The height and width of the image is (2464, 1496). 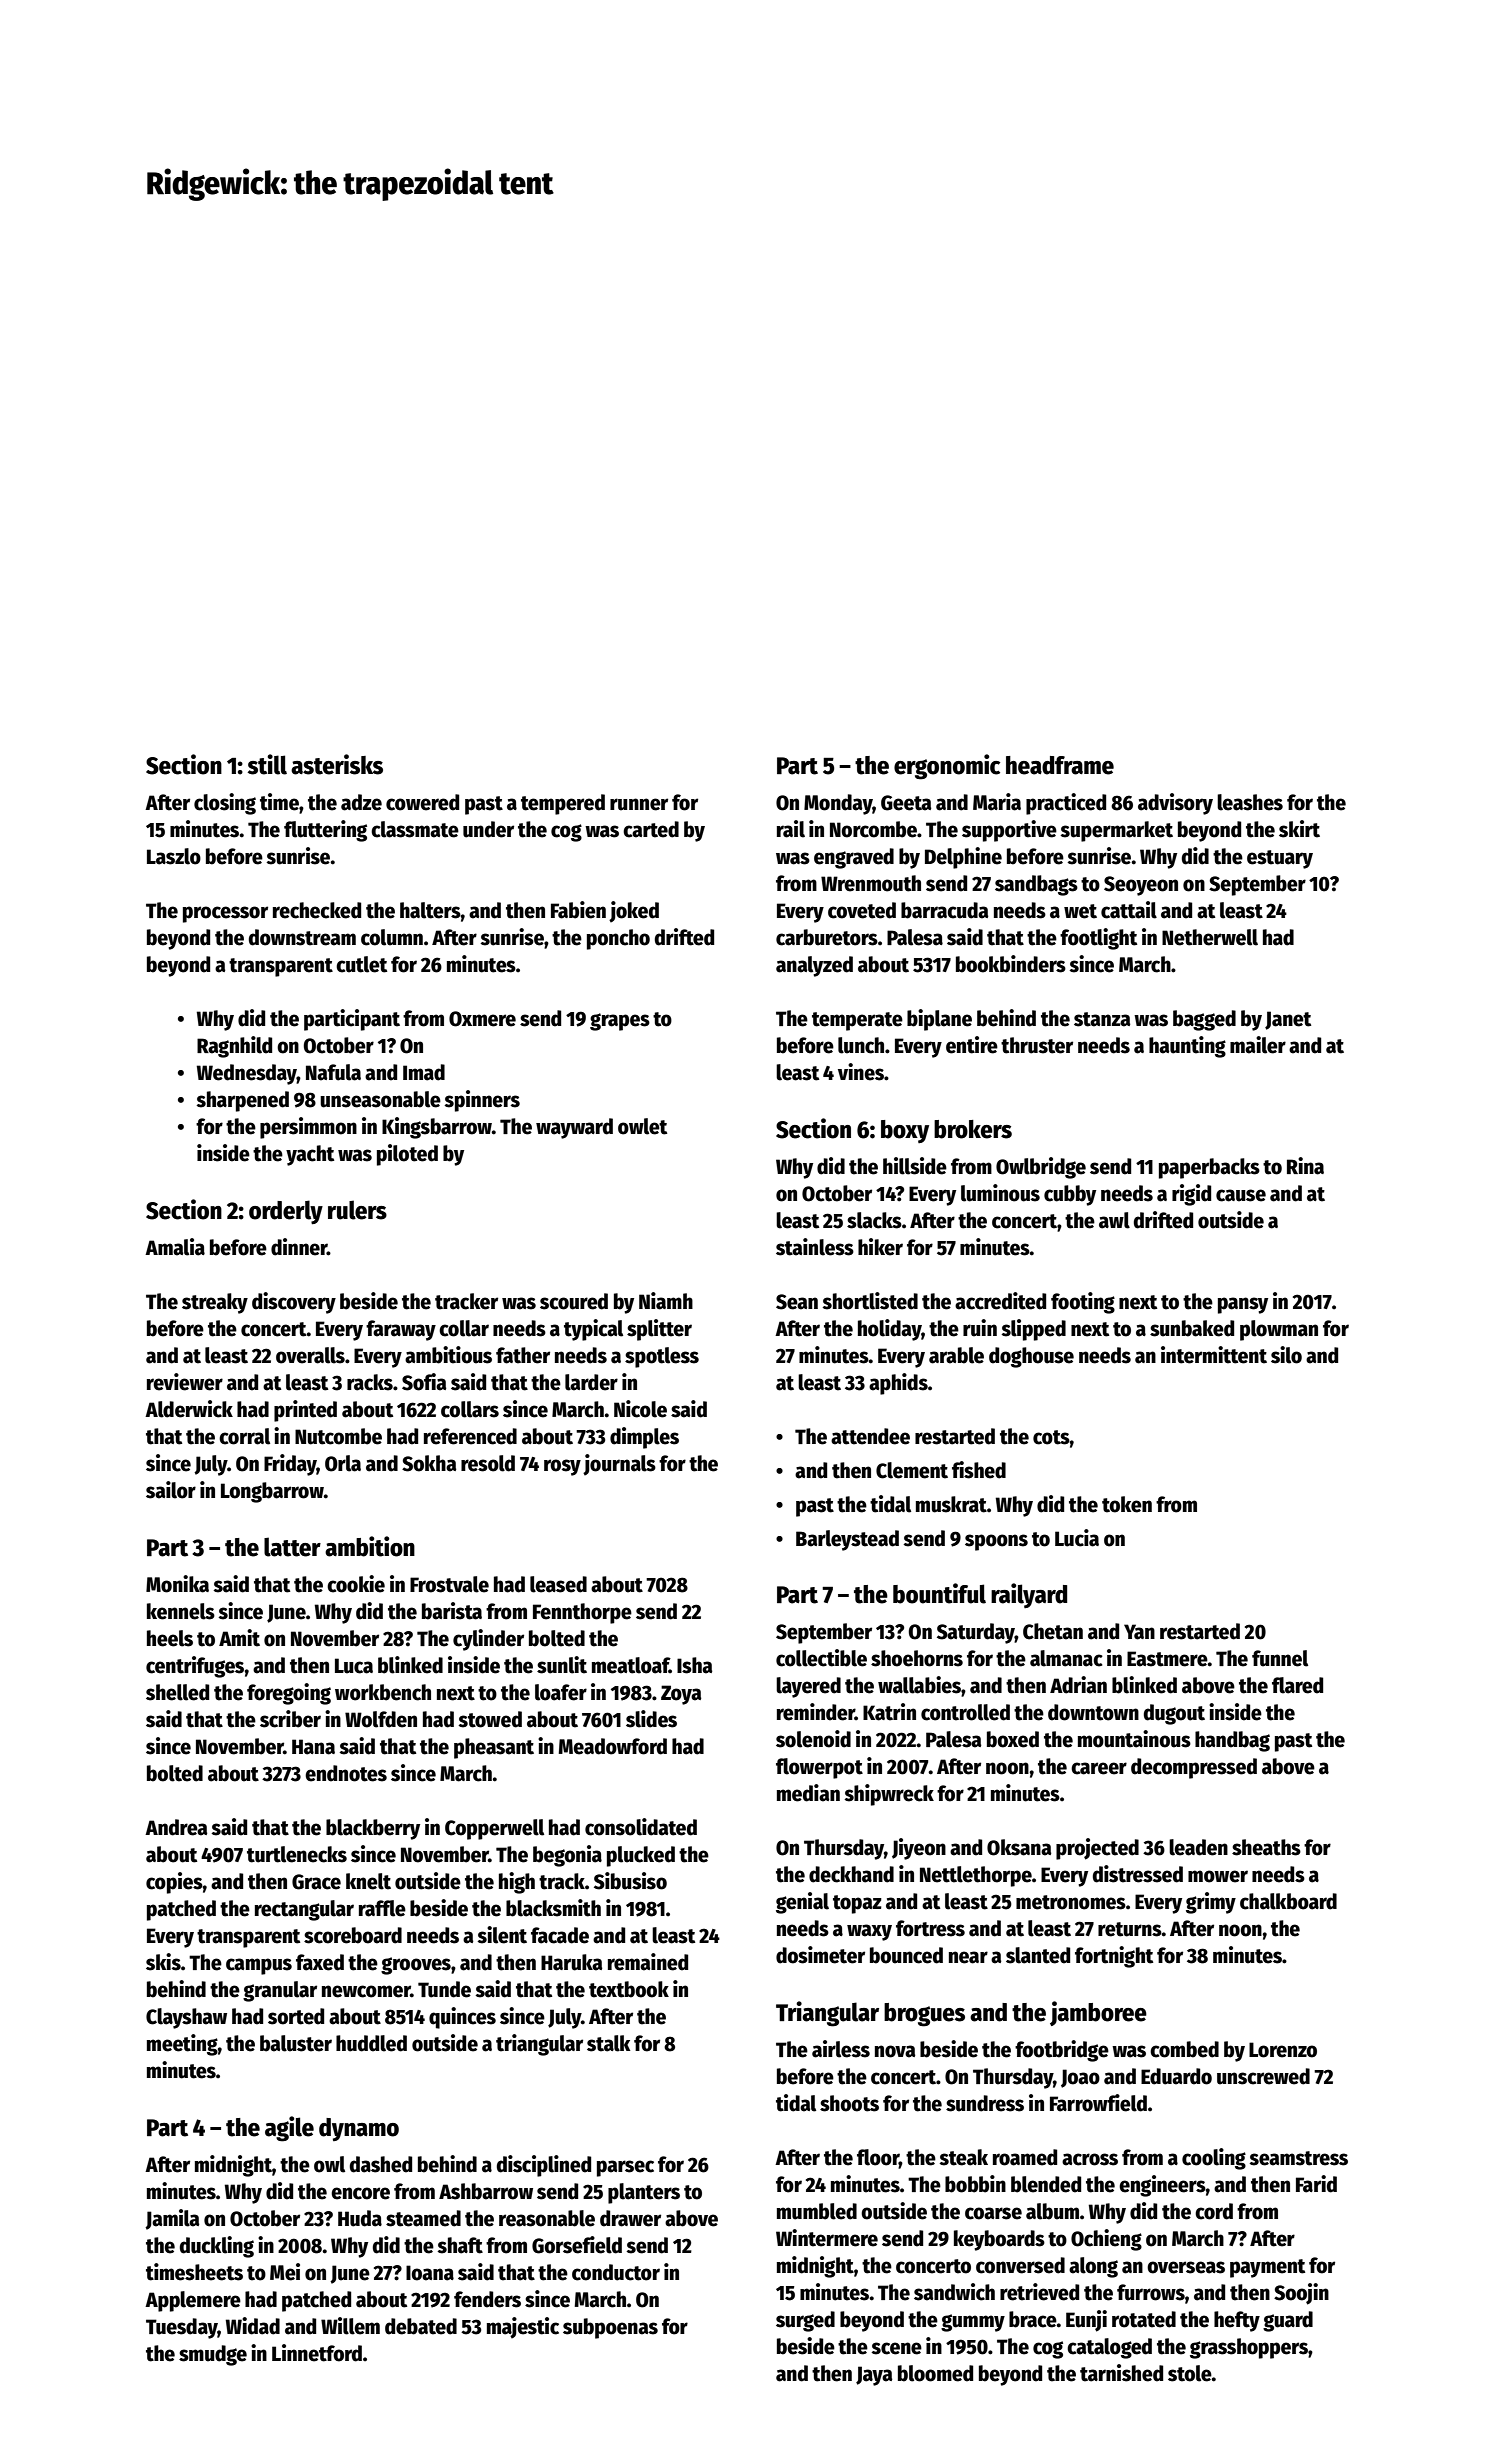 What do you see at coordinates (1243, 1305) in the image?
I see `pansy` at bounding box center [1243, 1305].
